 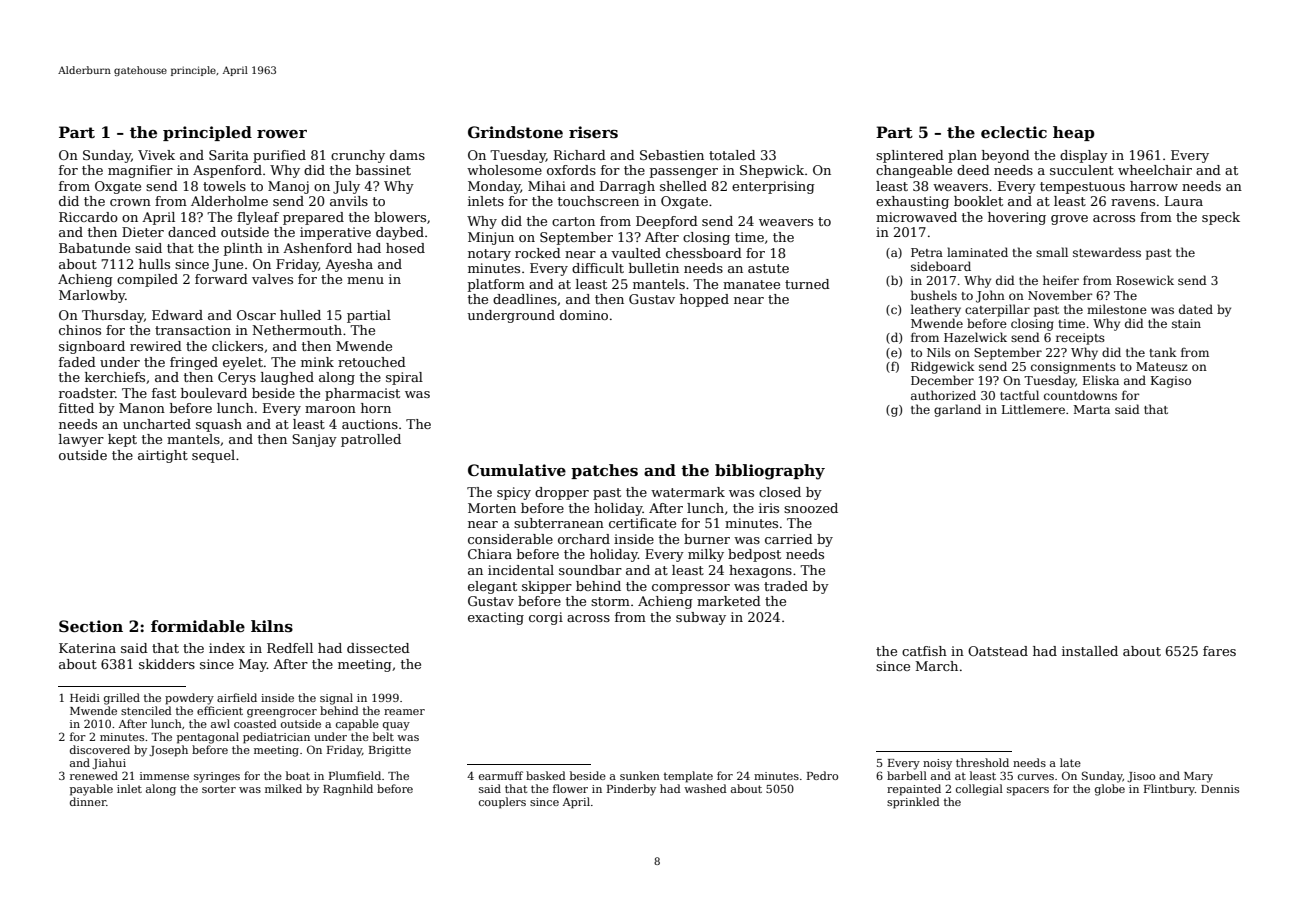 What do you see at coordinates (515, 132) in the screenshot?
I see `Grindstone` at bounding box center [515, 132].
